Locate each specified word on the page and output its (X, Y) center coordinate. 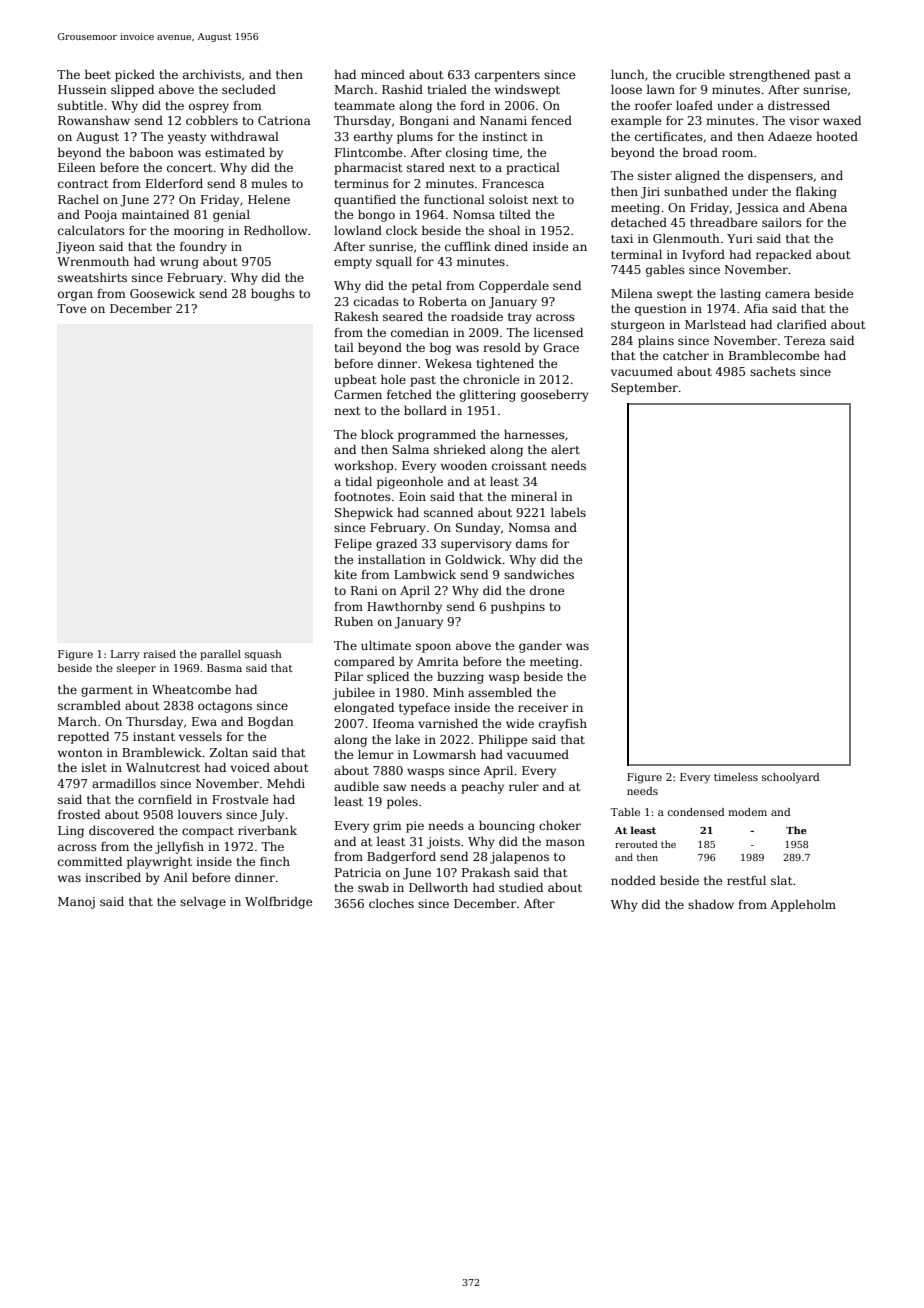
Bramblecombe (774, 355)
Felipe (353, 545)
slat (781, 880)
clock (402, 230)
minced (383, 74)
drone (547, 590)
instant (154, 736)
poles (402, 803)
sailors (782, 222)
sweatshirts (92, 277)
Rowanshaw (94, 120)
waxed (842, 120)
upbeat (355, 381)
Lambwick (425, 574)
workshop (363, 467)
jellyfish (179, 848)
